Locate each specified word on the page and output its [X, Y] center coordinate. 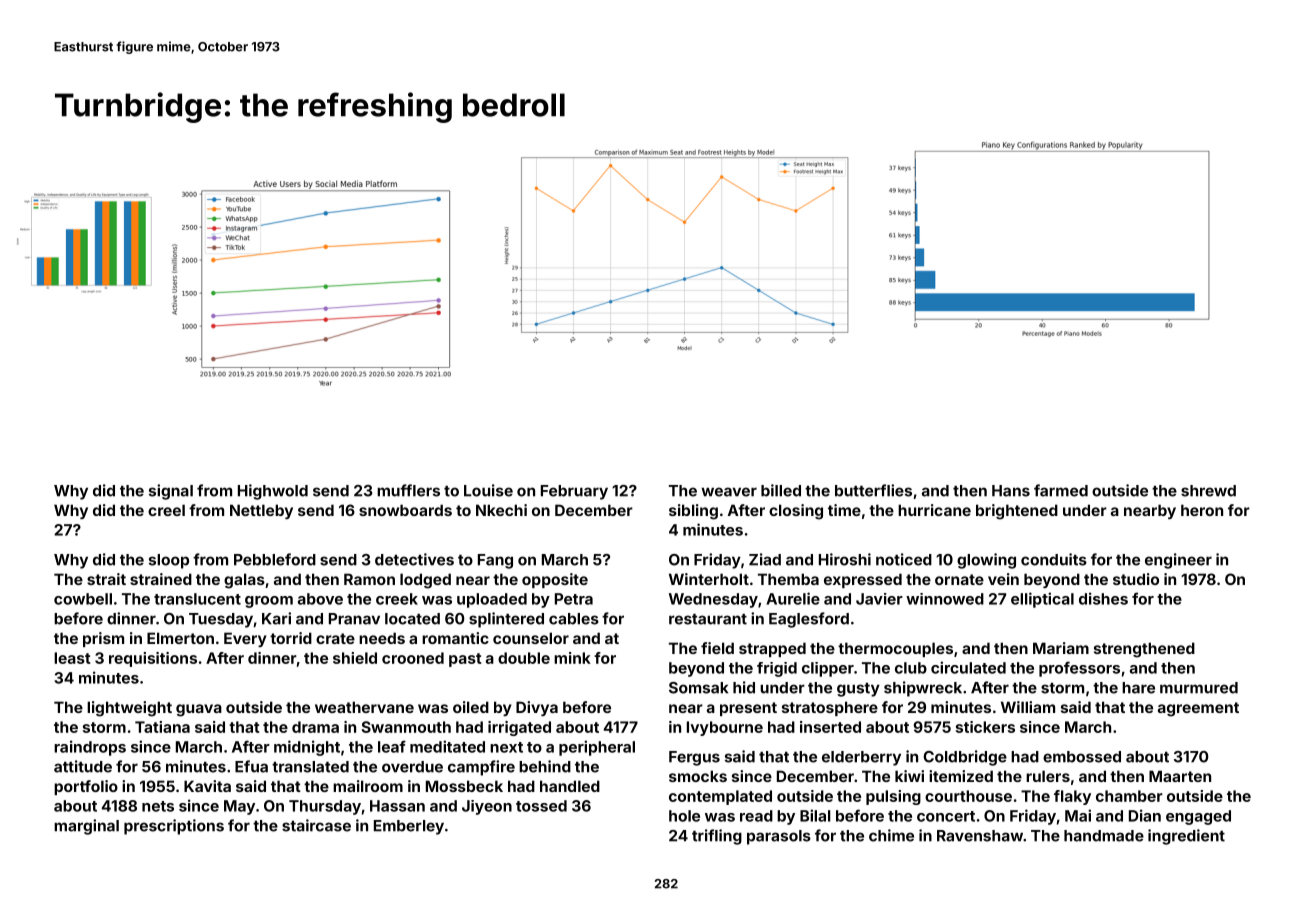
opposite [555, 580]
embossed [1082, 757]
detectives [414, 559]
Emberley [409, 827]
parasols [779, 837]
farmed [1061, 490]
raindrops [90, 748]
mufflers [408, 490]
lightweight [129, 709]
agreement [1198, 709]
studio [1136, 579]
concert [946, 816]
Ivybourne [725, 728]
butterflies [873, 490]
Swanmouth [406, 727]
